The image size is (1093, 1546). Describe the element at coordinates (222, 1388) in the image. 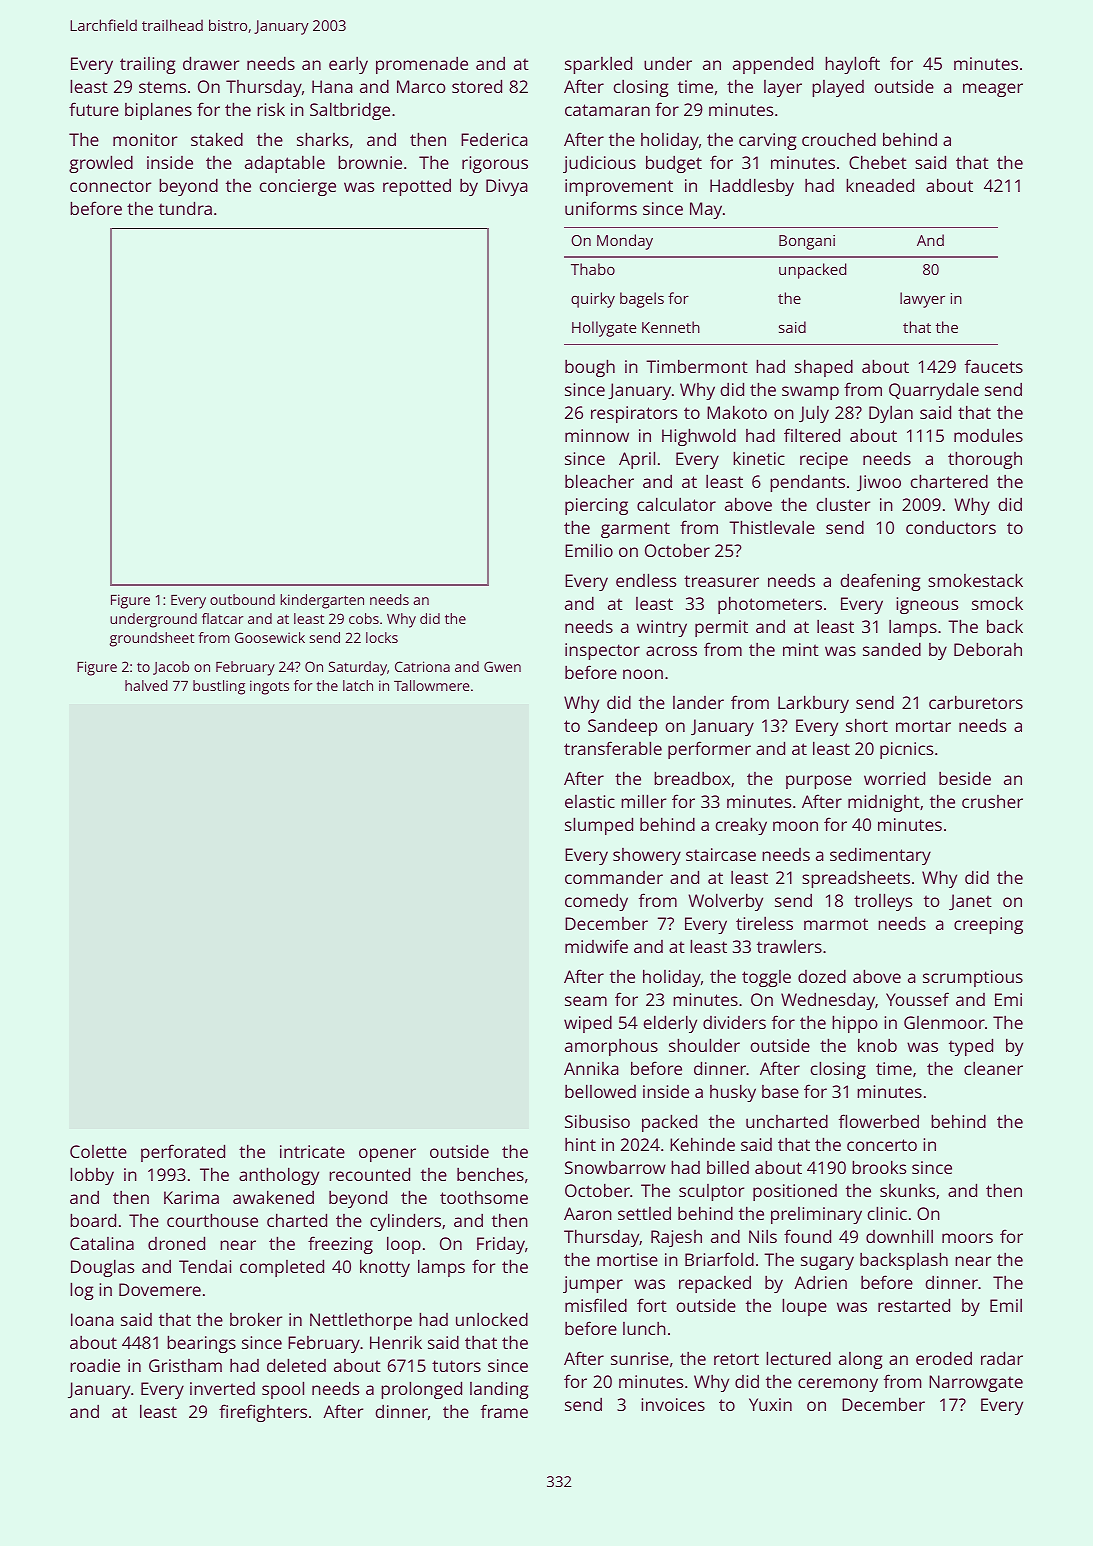

I see `inverted` at that location.
